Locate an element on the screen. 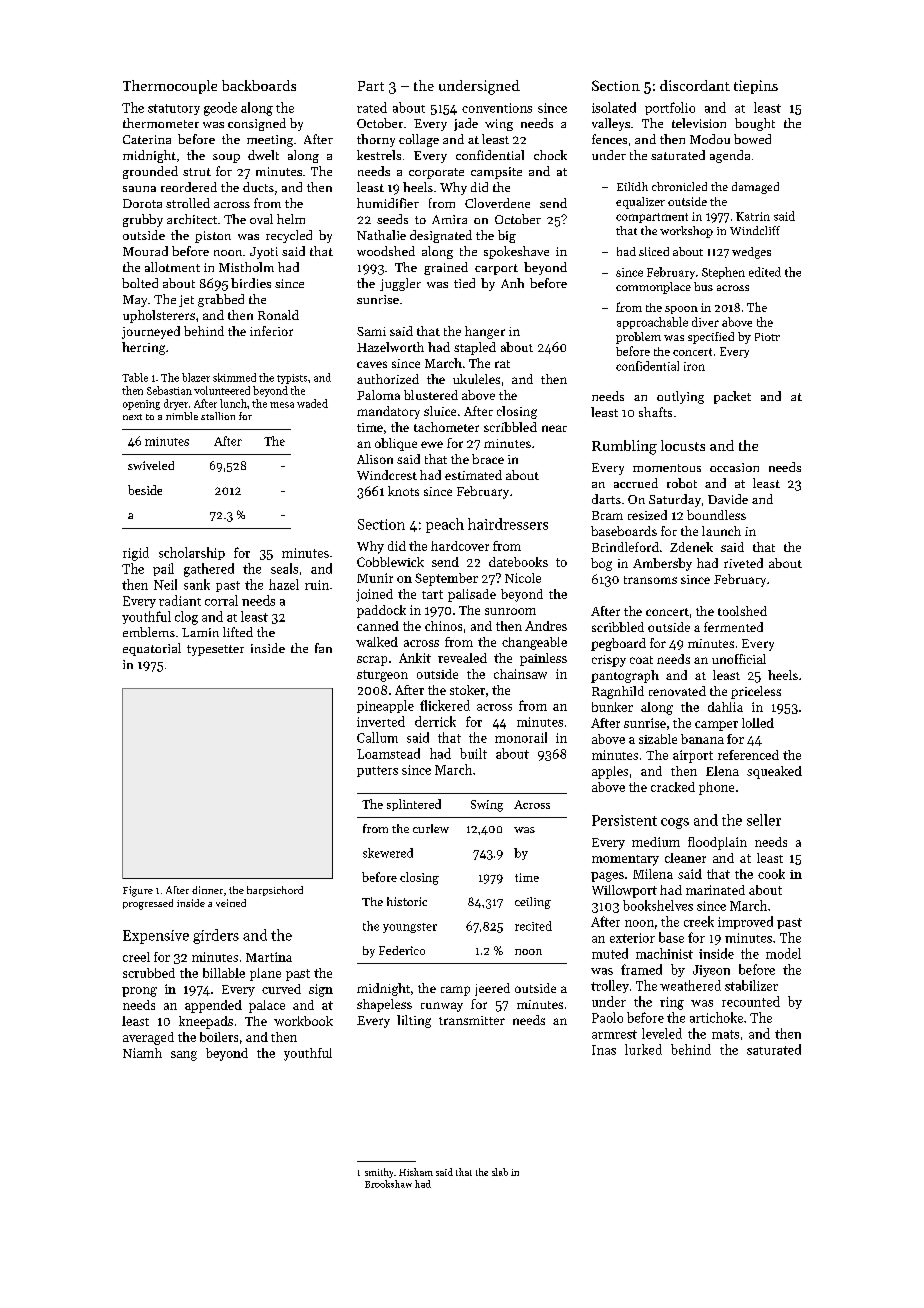 The width and height of the screenshot is (924, 1308). youngster is located at coordinates (410, 928).
